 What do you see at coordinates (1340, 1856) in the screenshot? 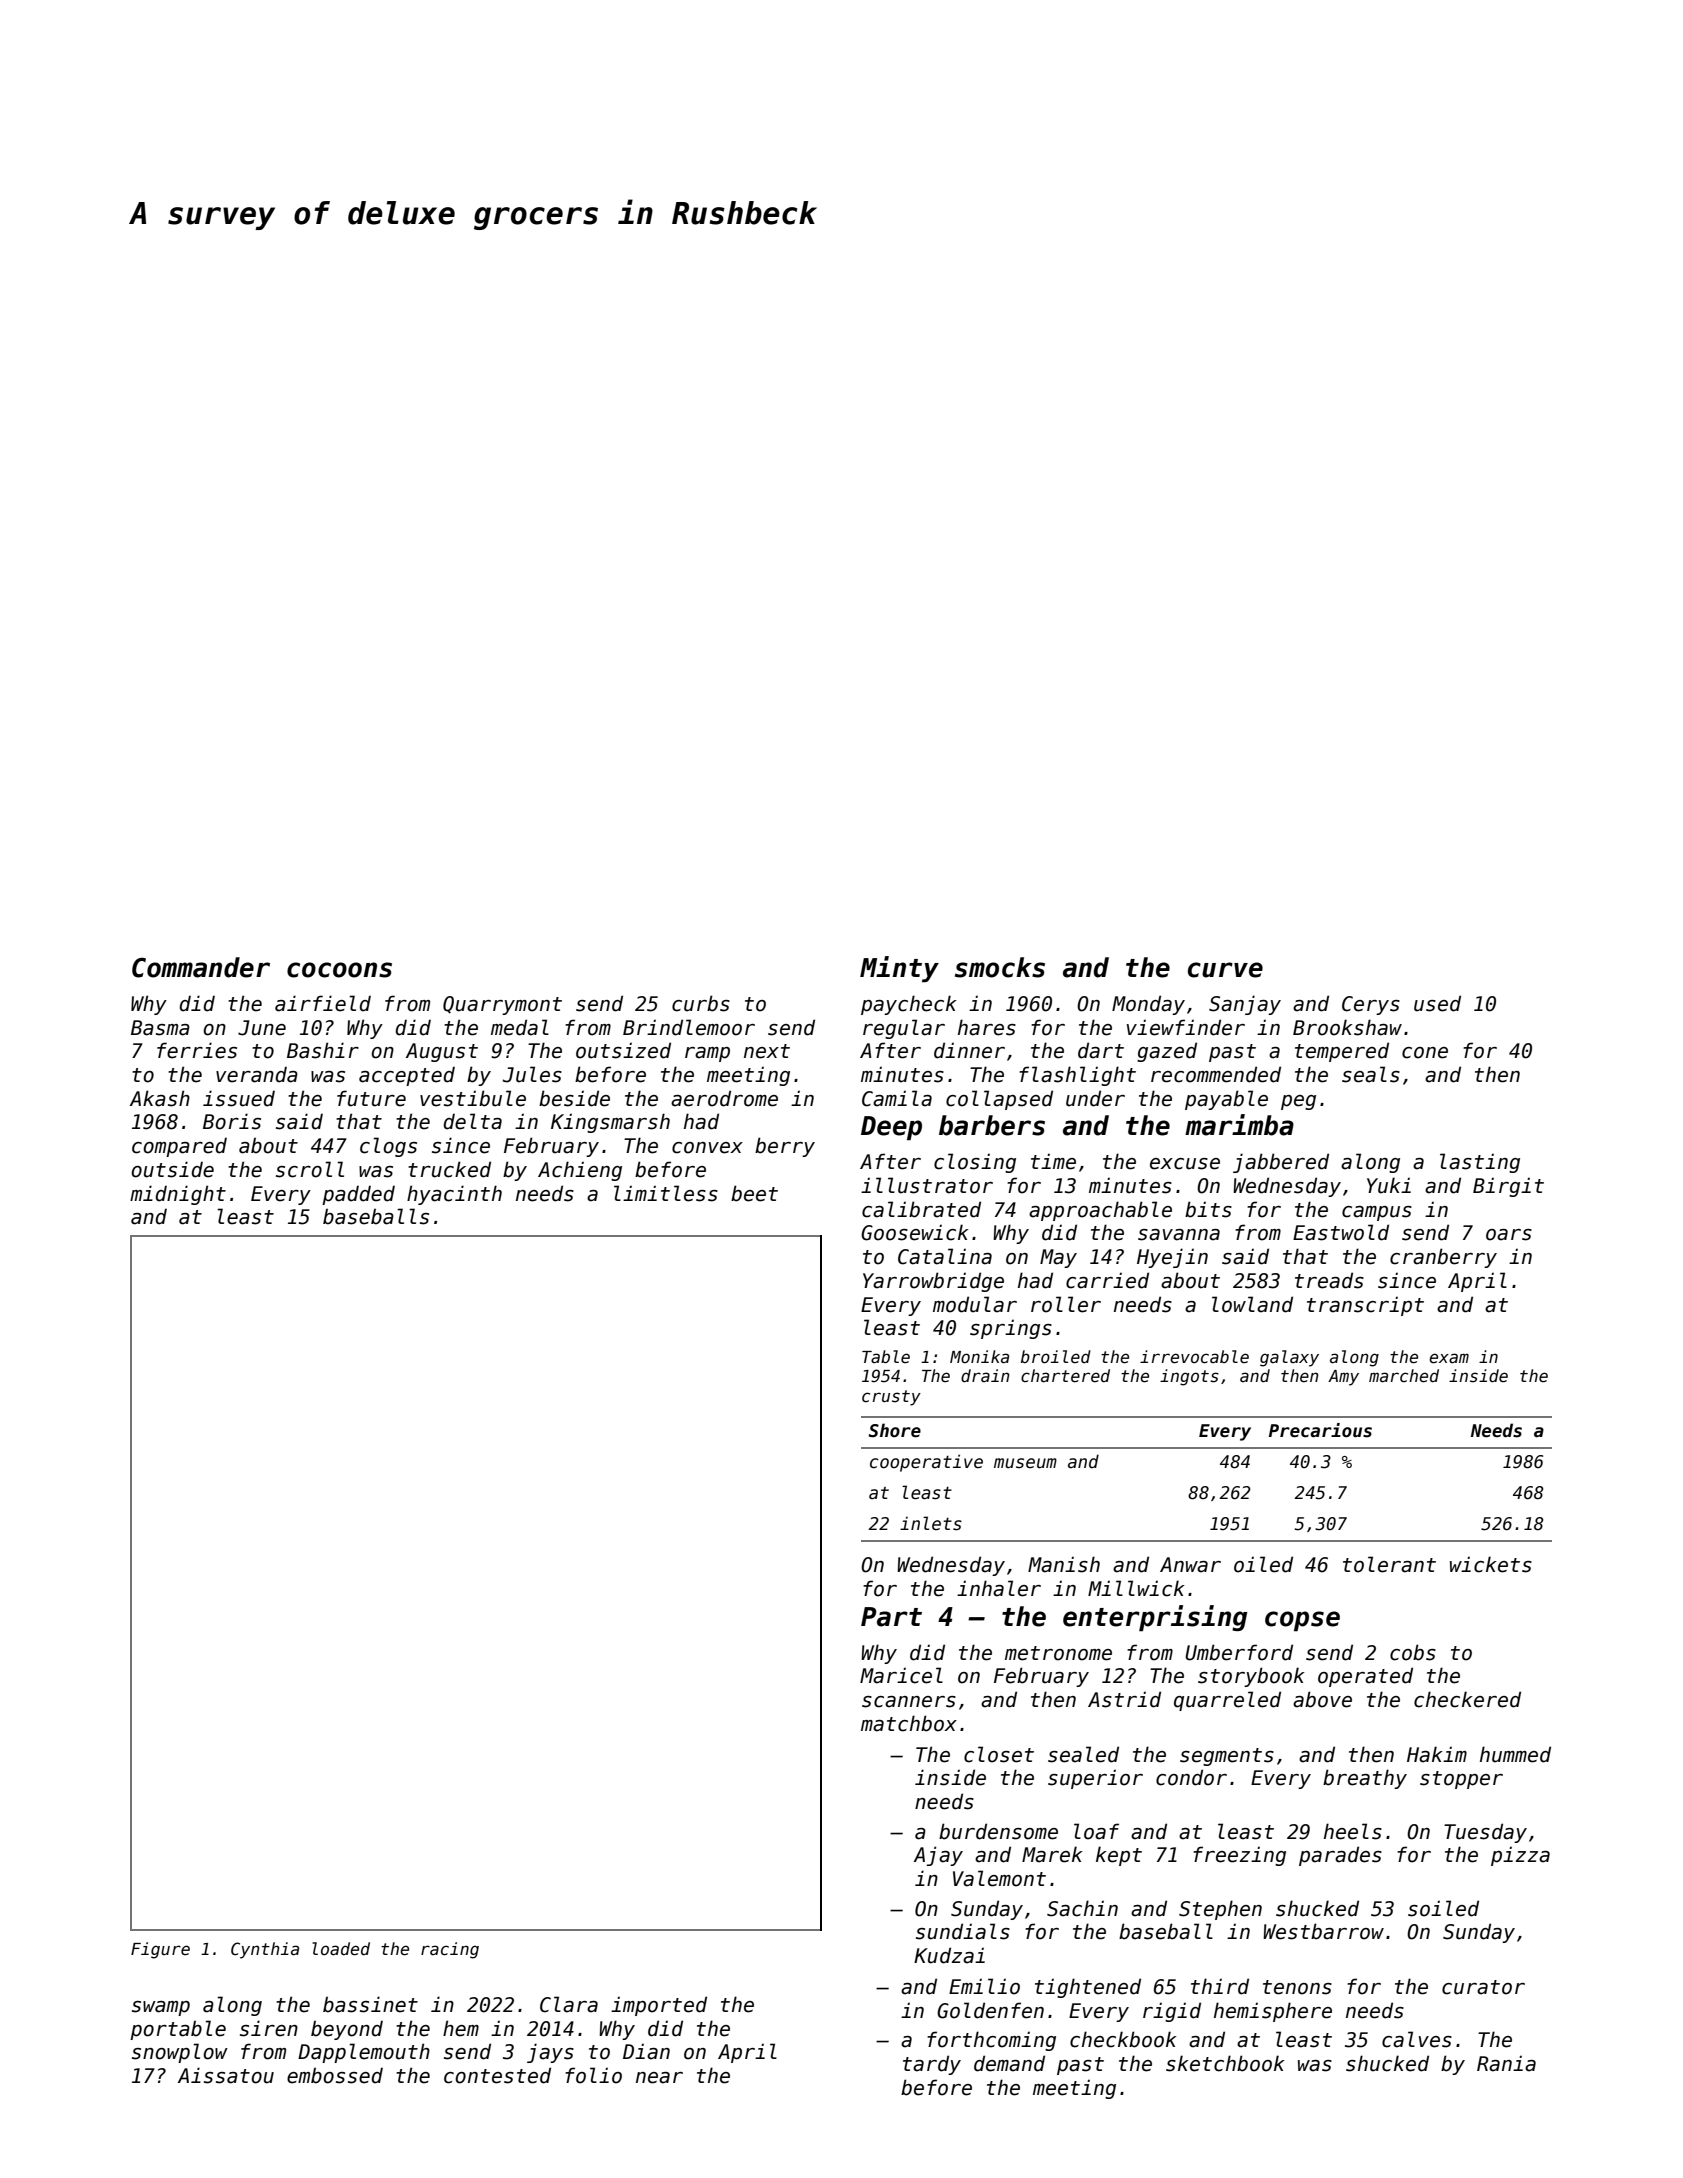
I see `parades` at bounding box center [1340, 1856].
